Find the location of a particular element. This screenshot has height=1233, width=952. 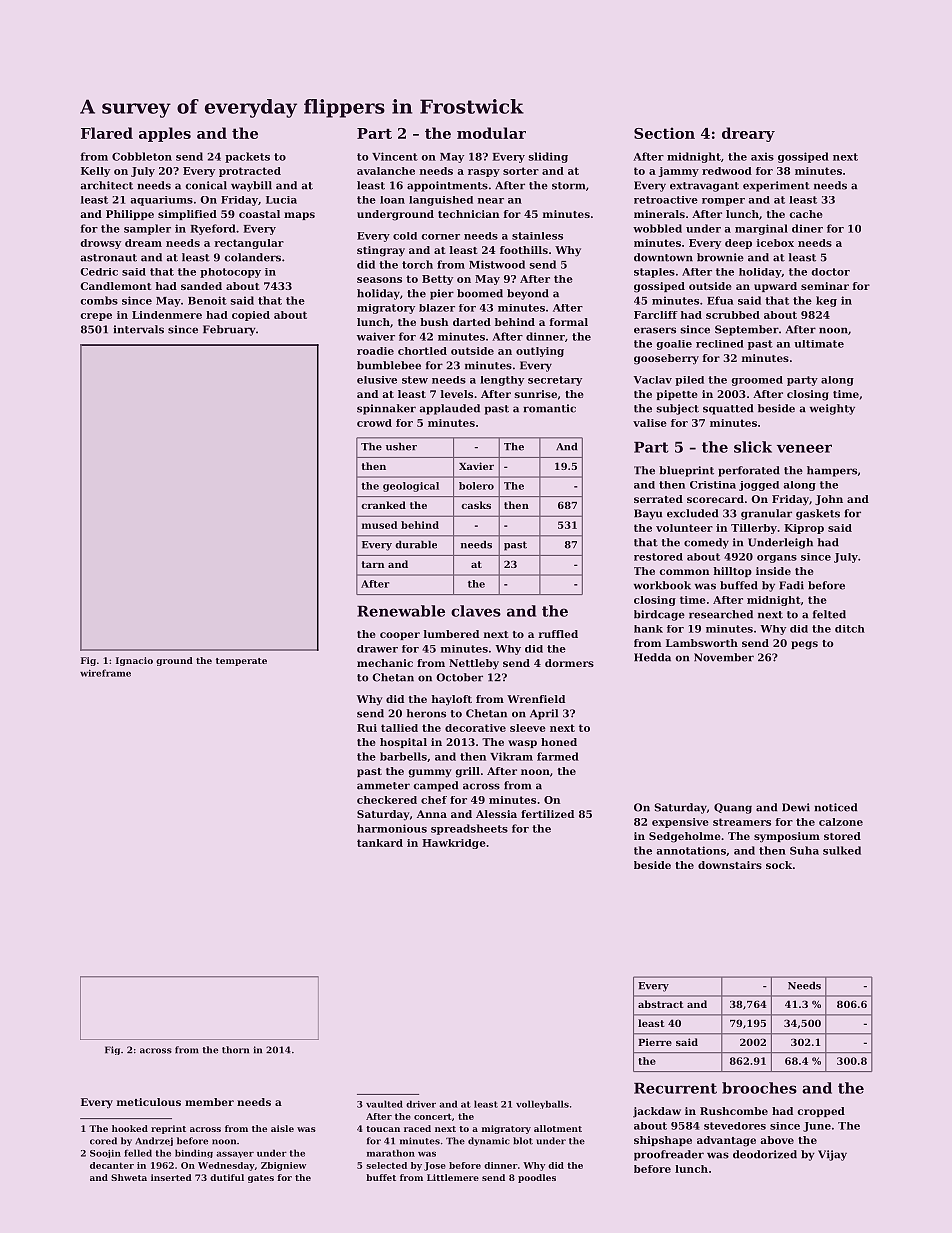

dreary is located at coordinates (748, 134).
